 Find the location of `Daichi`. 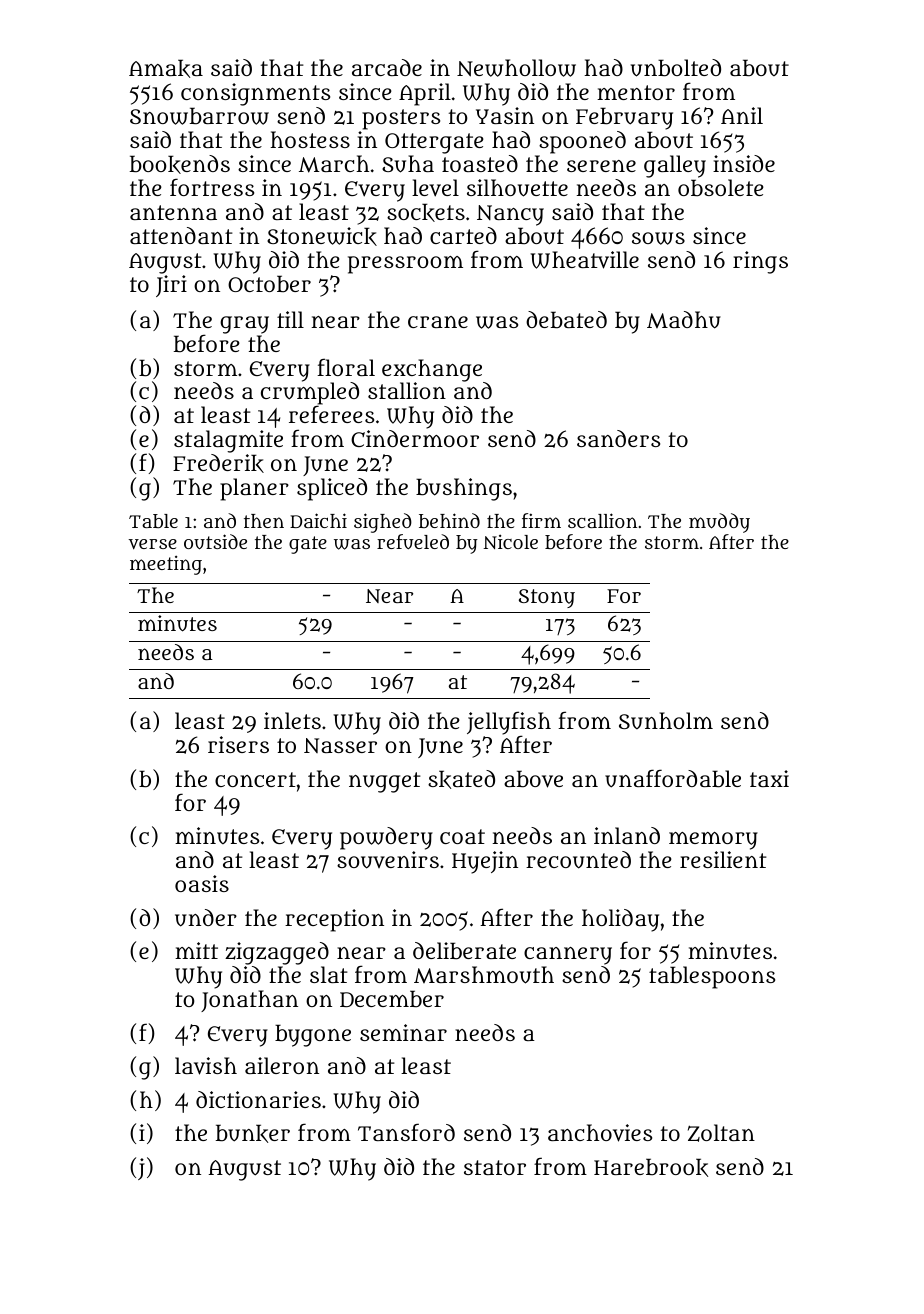

Daichi is located at coordinates (318, 520).
